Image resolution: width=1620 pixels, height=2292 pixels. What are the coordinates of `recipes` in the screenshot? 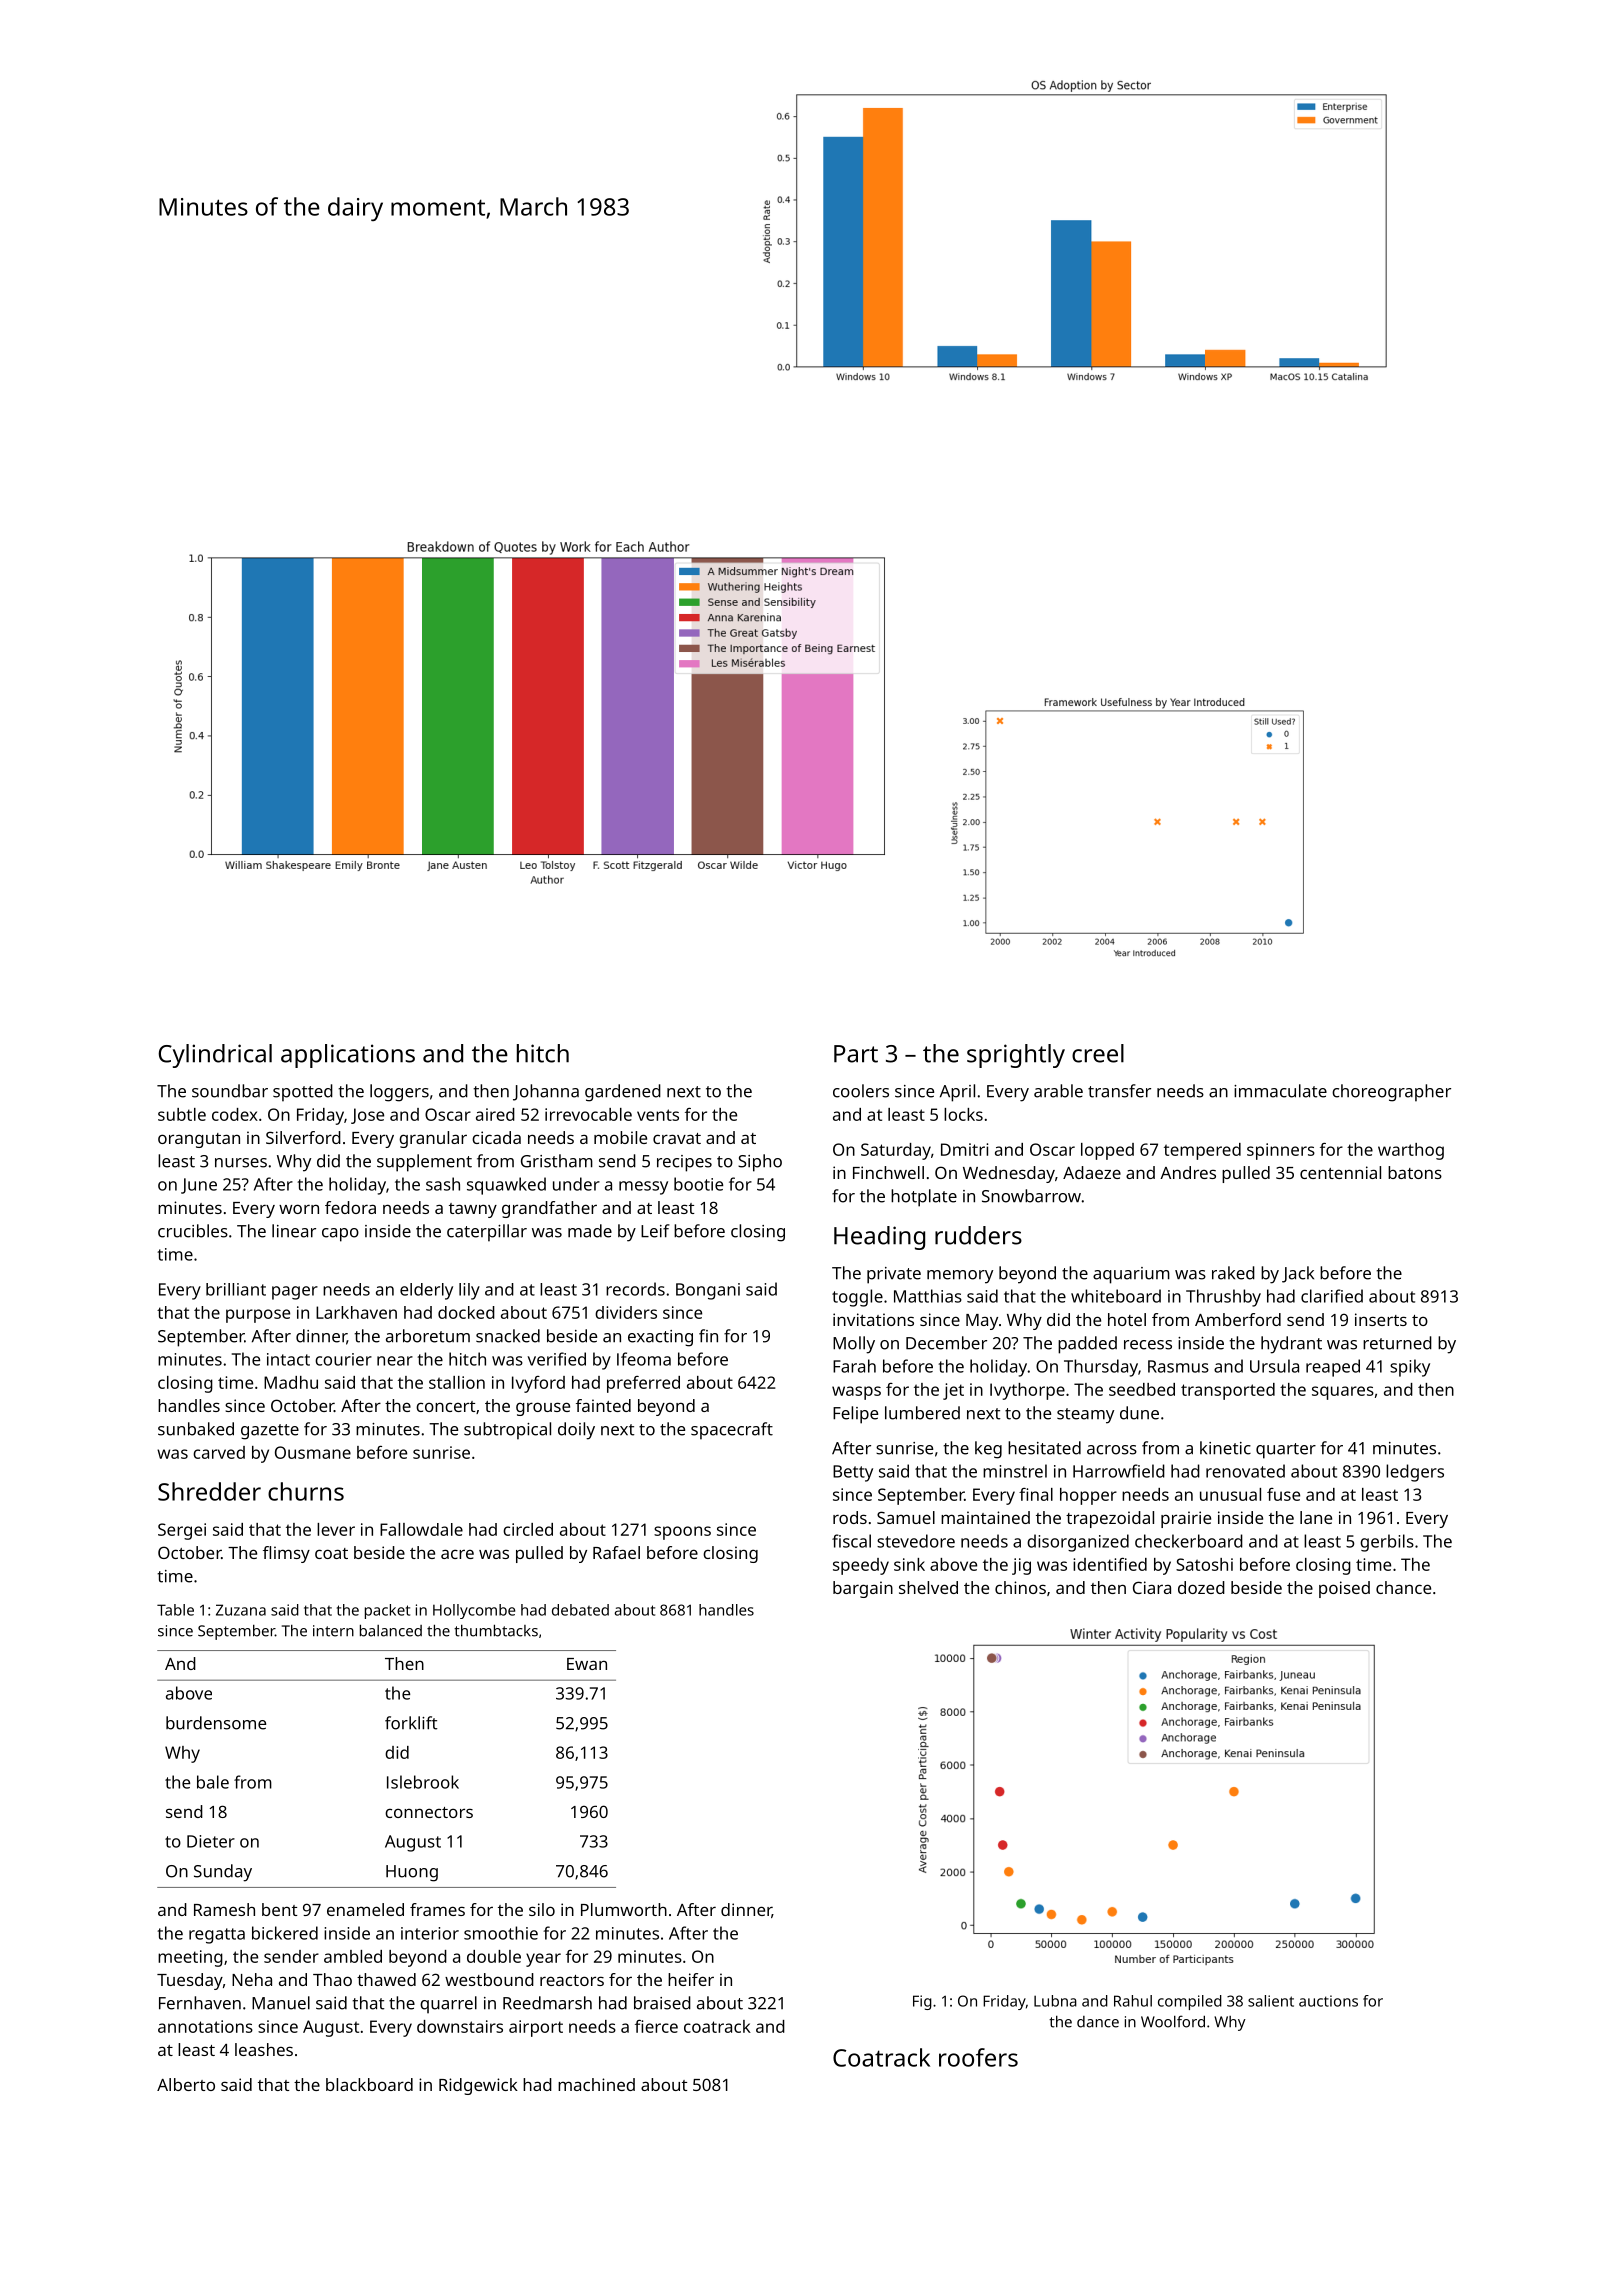 It's located at (684, 1163).
